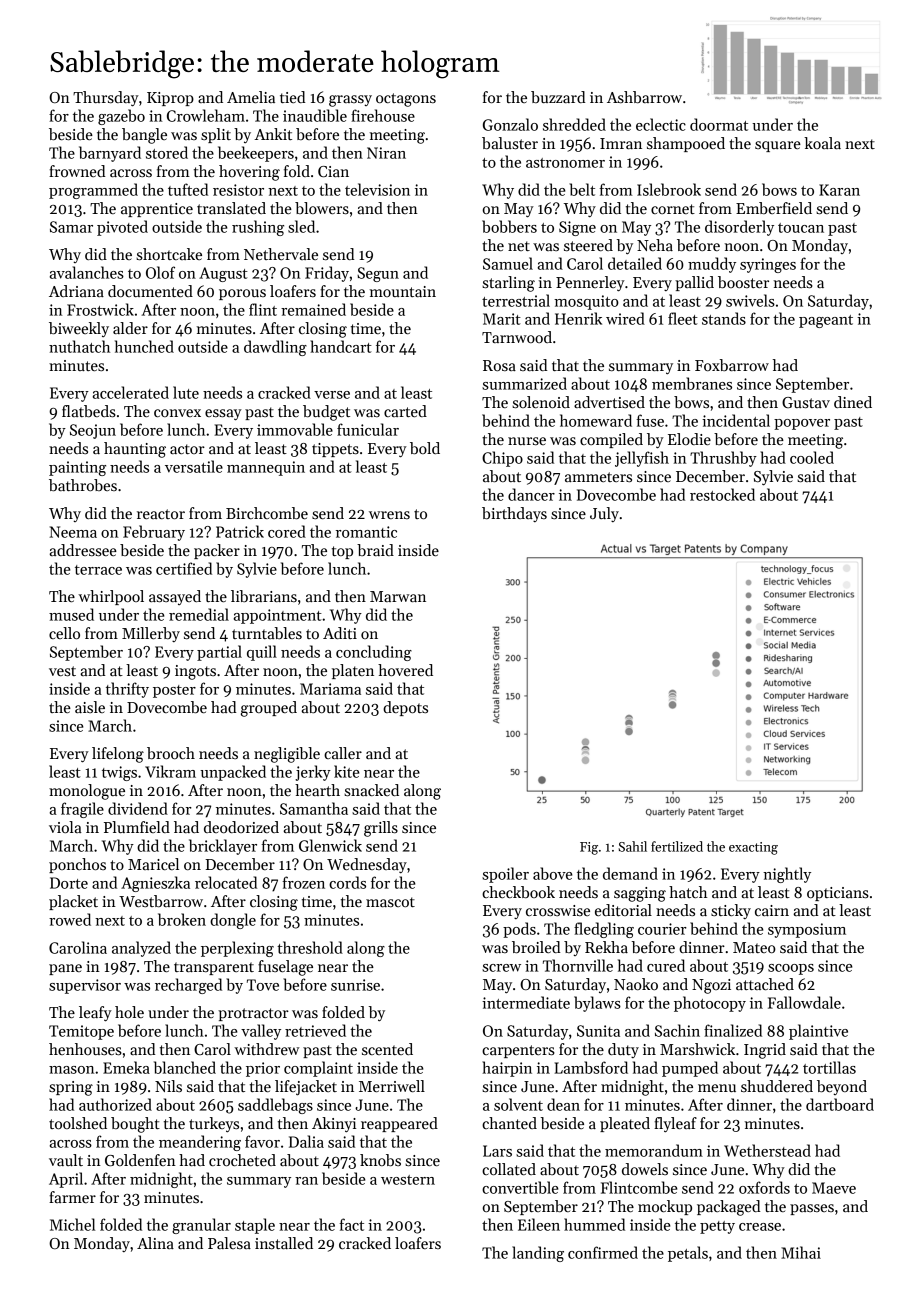 This page has height=1308, width=924. What do you see at coordinates (121, 117) in the page?
I see `gazebo` at bounding box center [121, 117].
